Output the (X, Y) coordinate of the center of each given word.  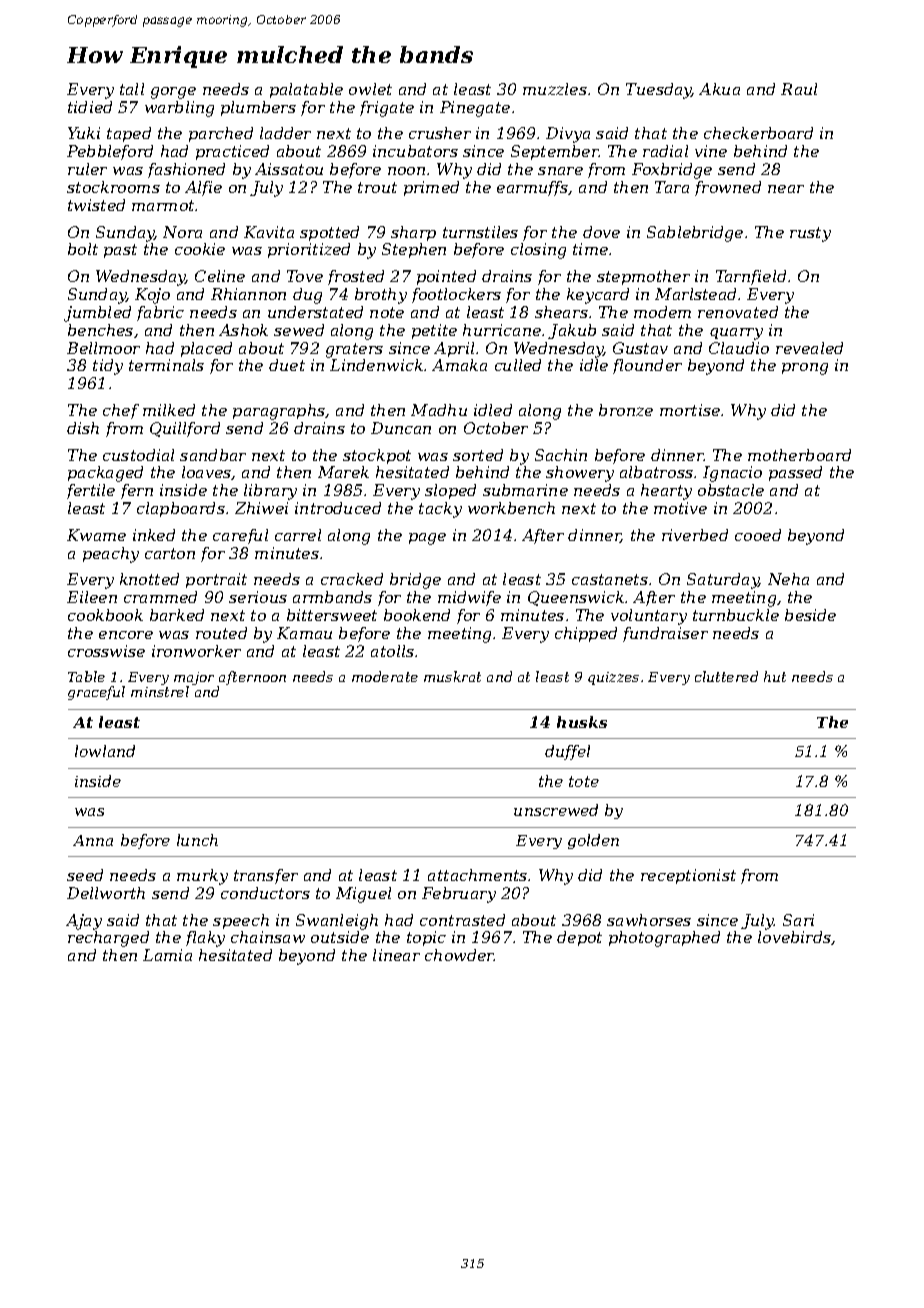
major (194, 678)
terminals (166, 365)
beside (810, 615)
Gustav (640, 348)
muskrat (452, 676)
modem (662, 312)
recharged (108, 939)
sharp (413, 233)
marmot (164, 205)
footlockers (456, 295)
